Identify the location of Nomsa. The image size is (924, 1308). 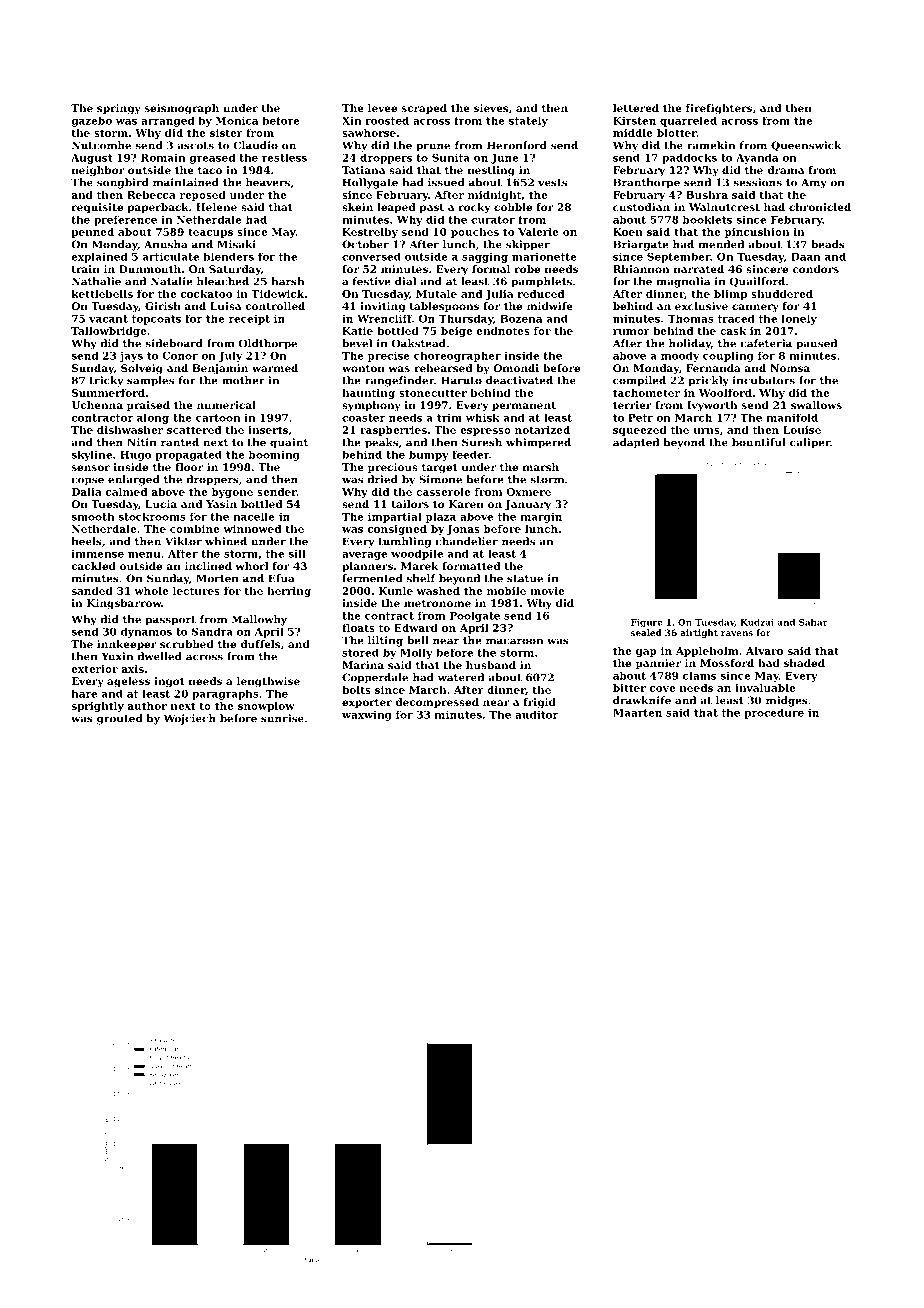
(790, 368).
